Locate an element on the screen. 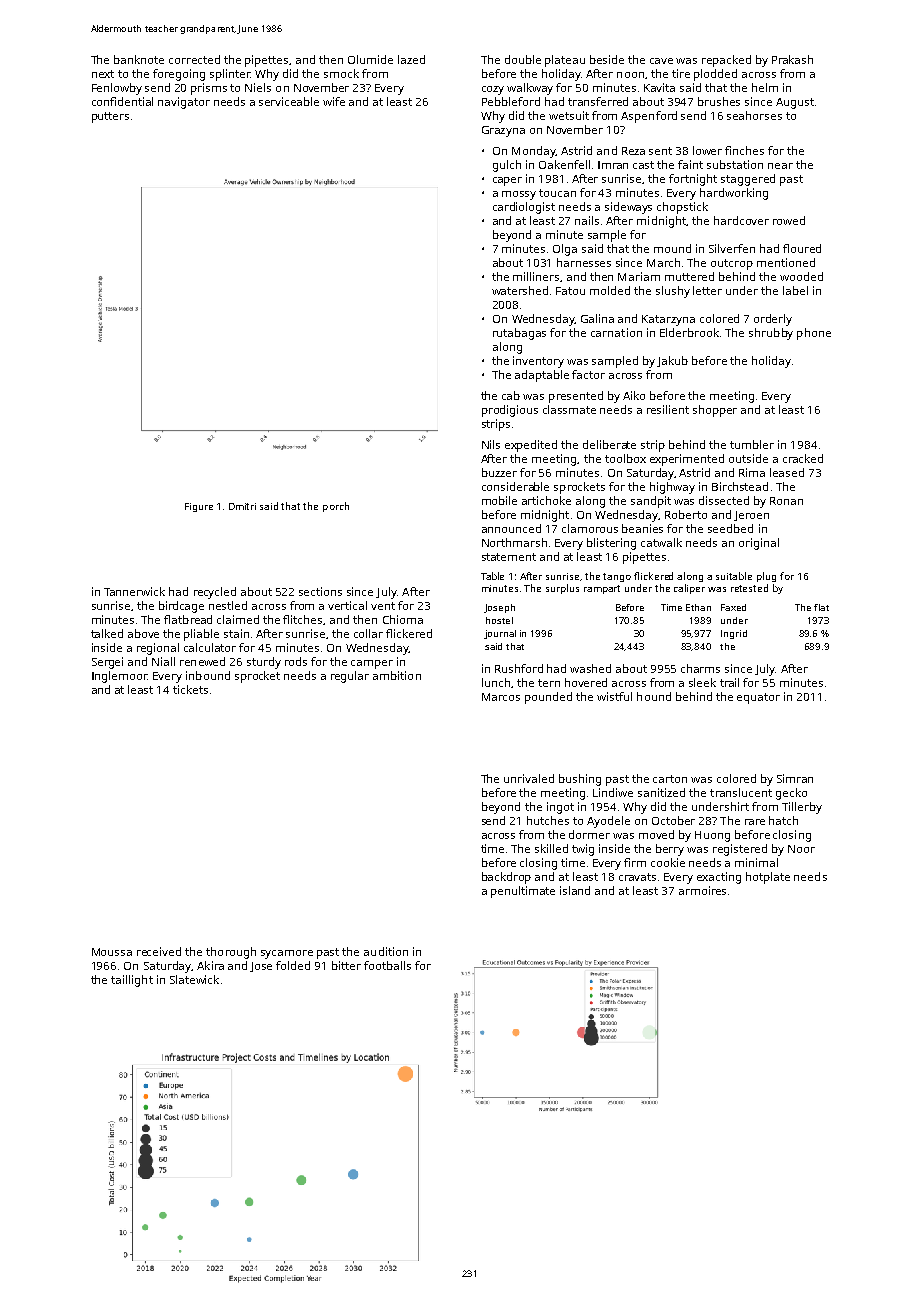 The image size is (924, 1308). Dmitri is located at coordinates (242, 506).
